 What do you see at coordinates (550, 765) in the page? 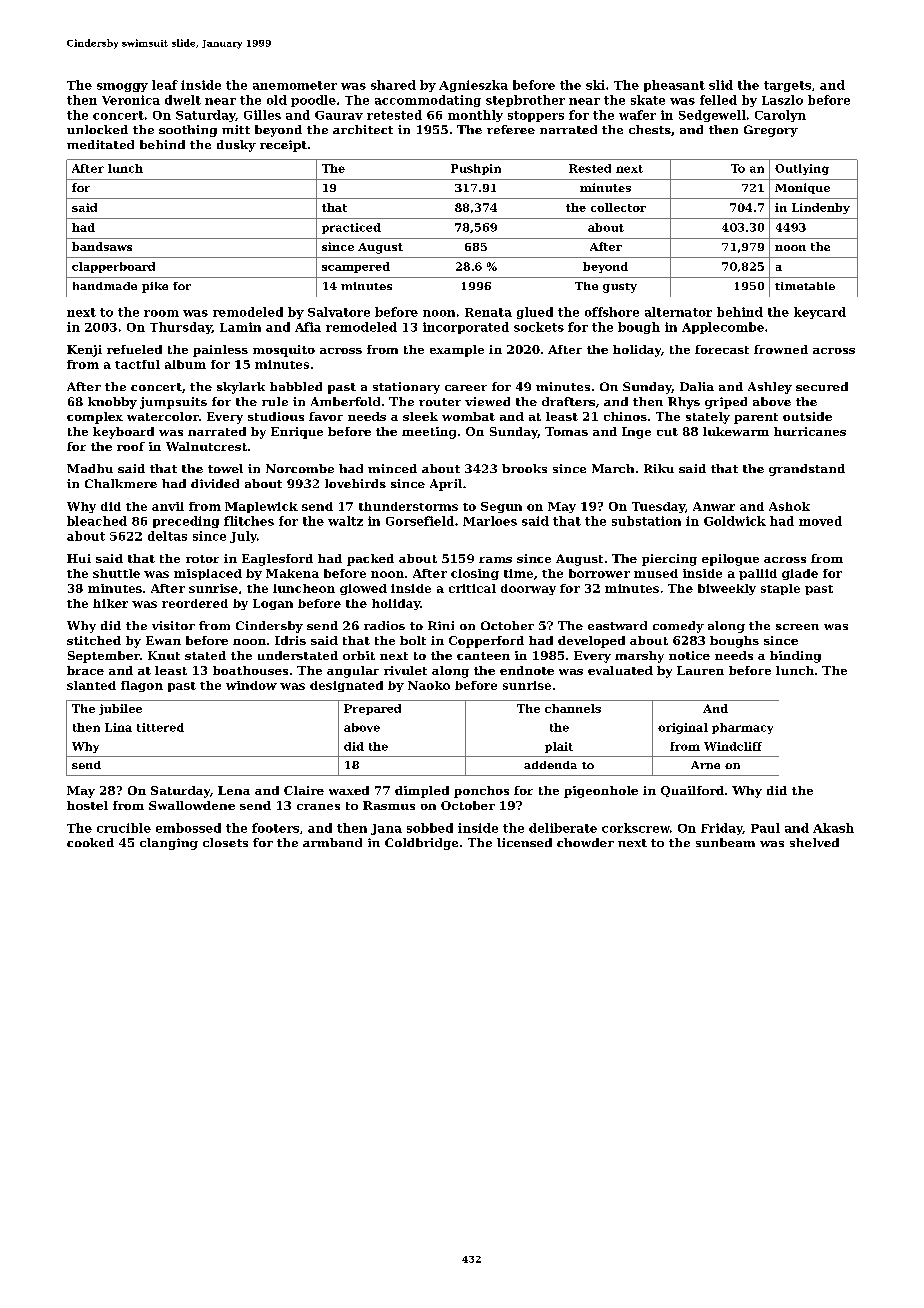
I see `addenda` at bounding box center [550, 765].
